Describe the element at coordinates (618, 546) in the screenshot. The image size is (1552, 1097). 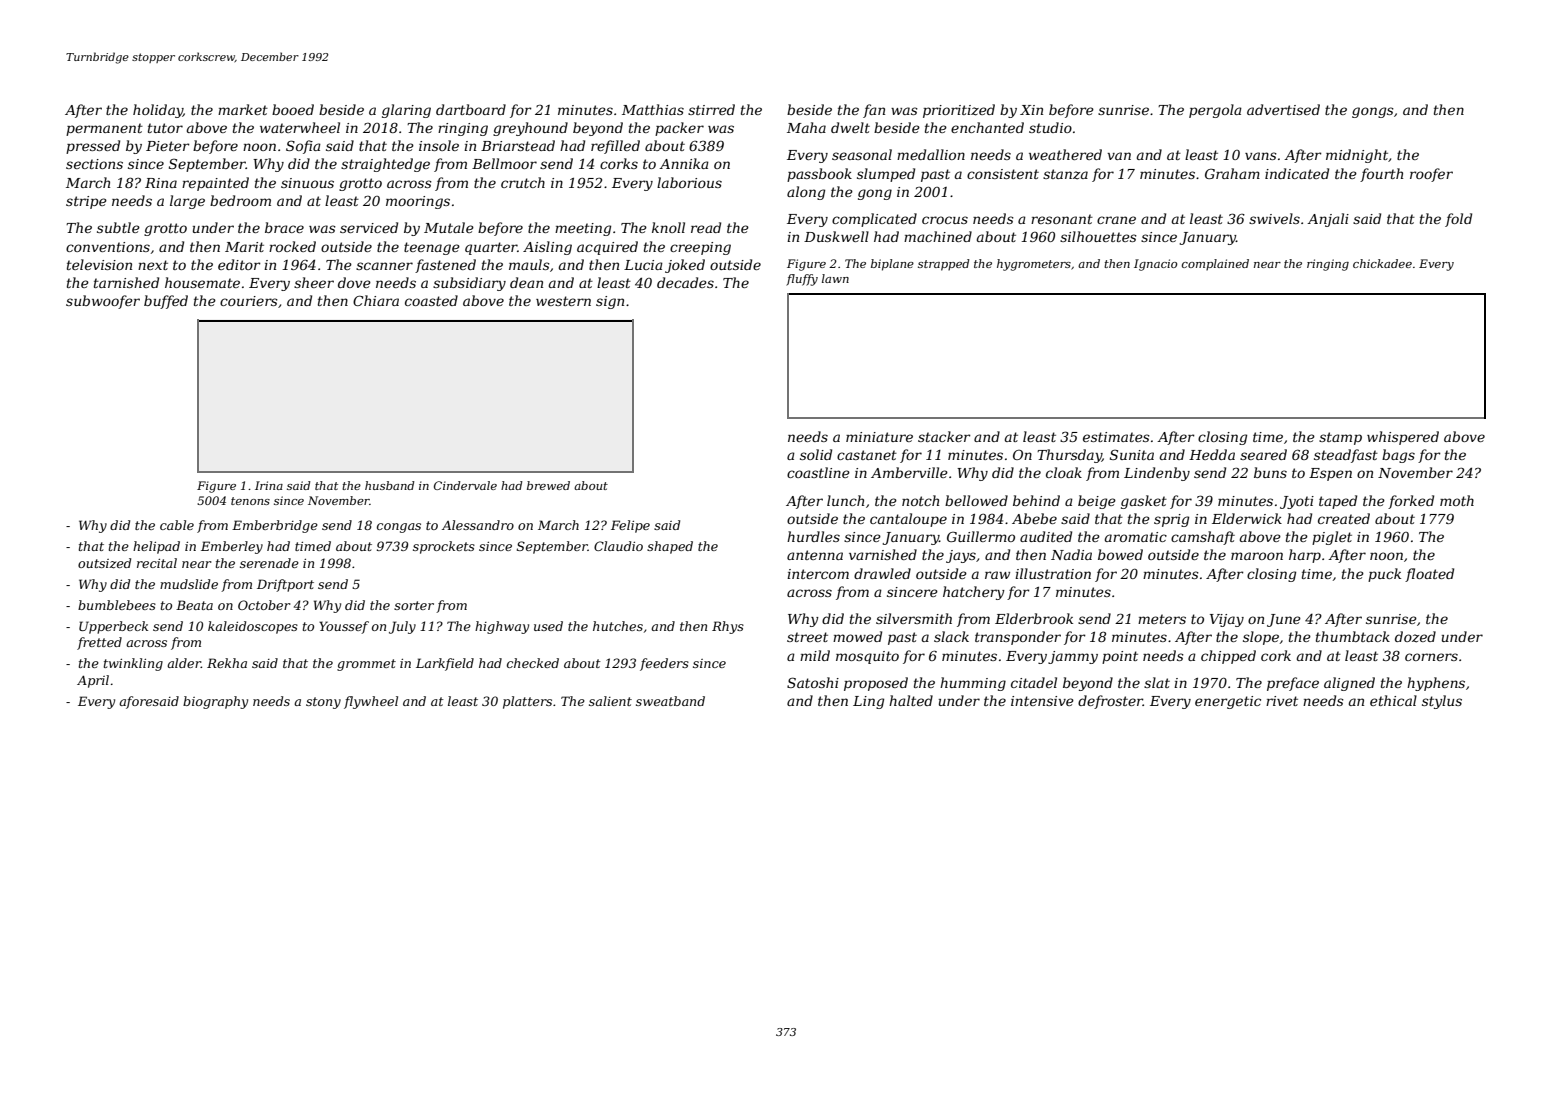
I see `Claudio` at that location.
